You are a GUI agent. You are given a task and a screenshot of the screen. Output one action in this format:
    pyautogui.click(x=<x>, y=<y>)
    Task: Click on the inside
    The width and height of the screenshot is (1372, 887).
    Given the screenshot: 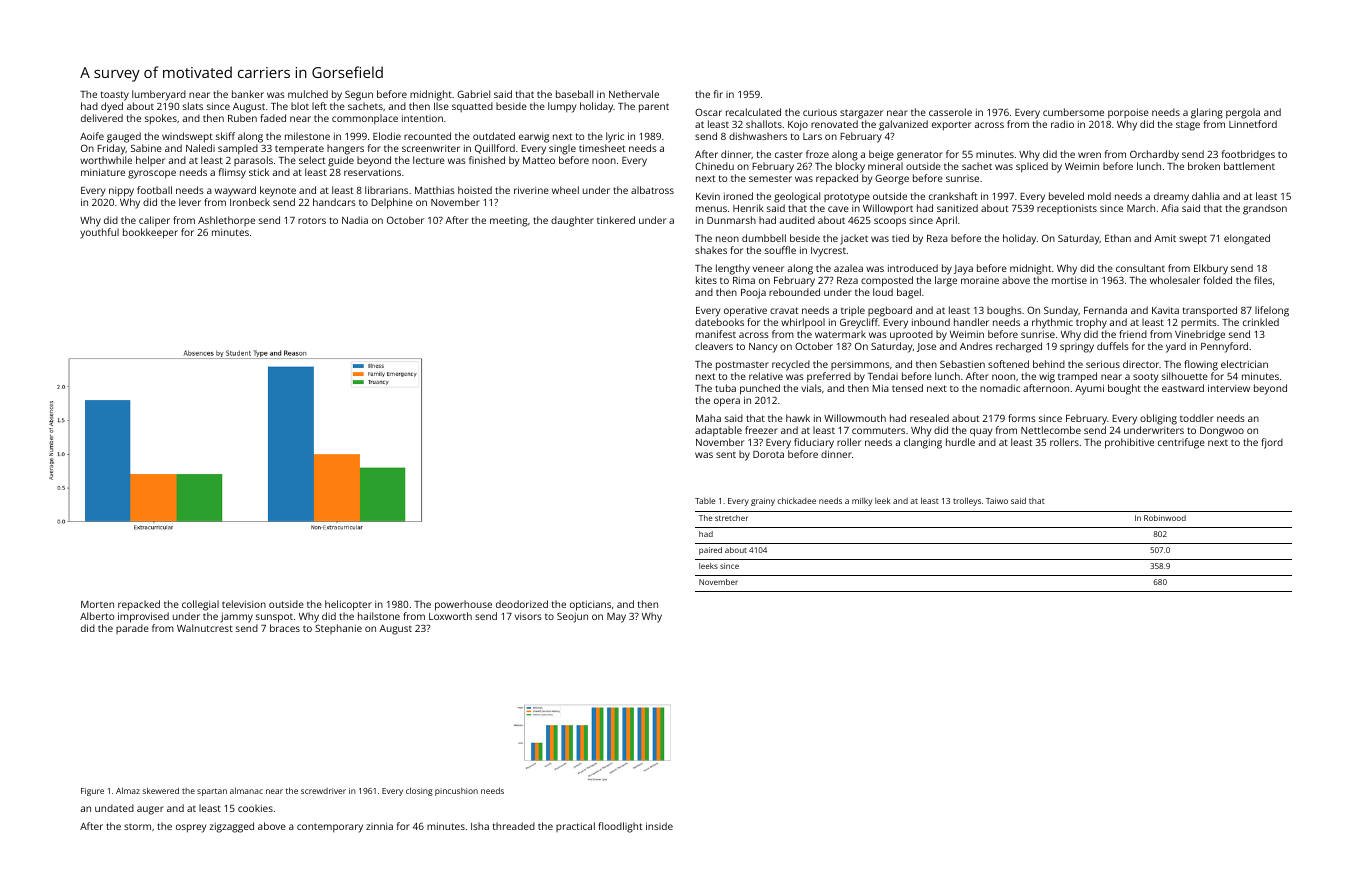 What is the action you would take?
    pyautogui.click(x=659, y=826)
